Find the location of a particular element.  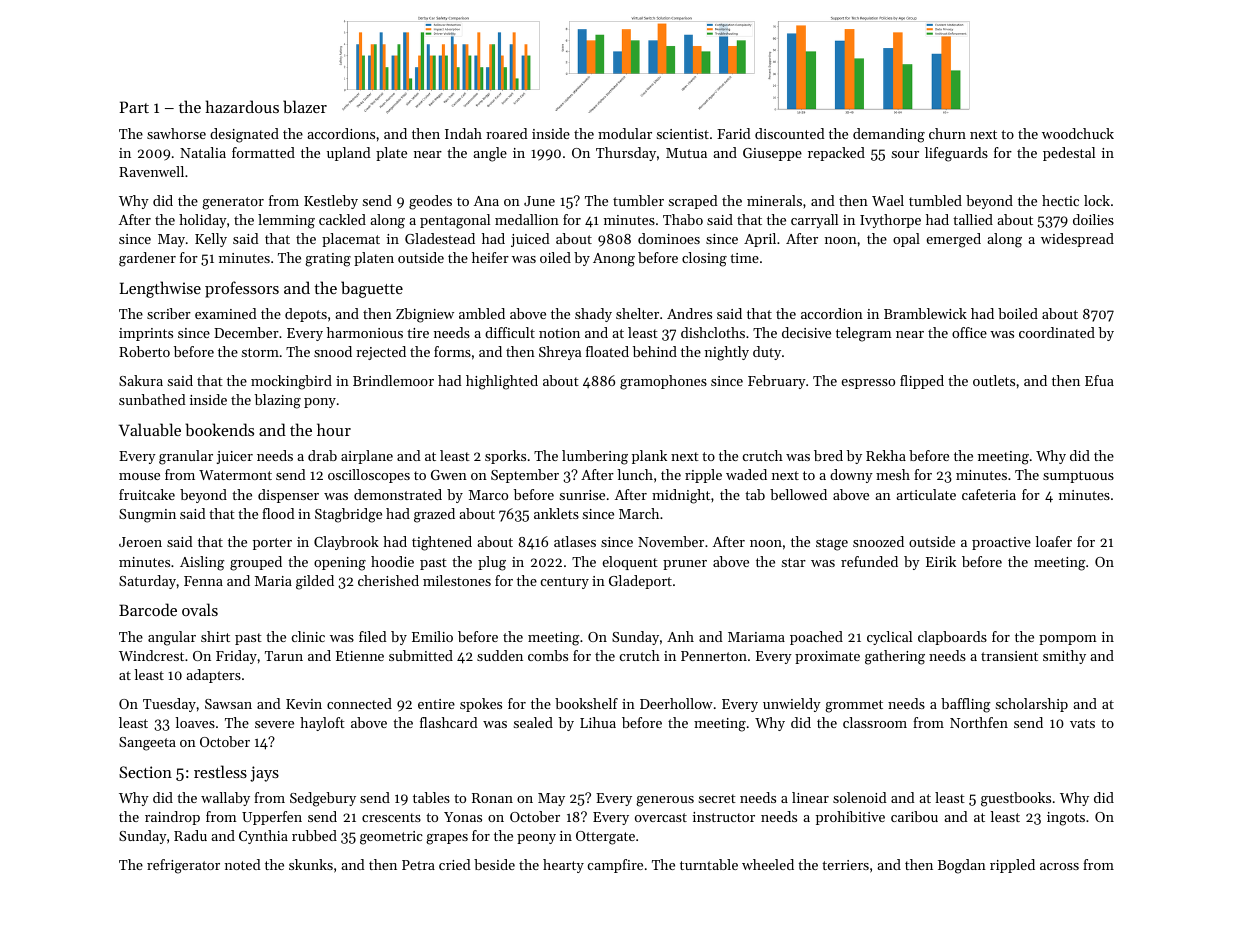

Sakura is located at coordinates (141, 380).
